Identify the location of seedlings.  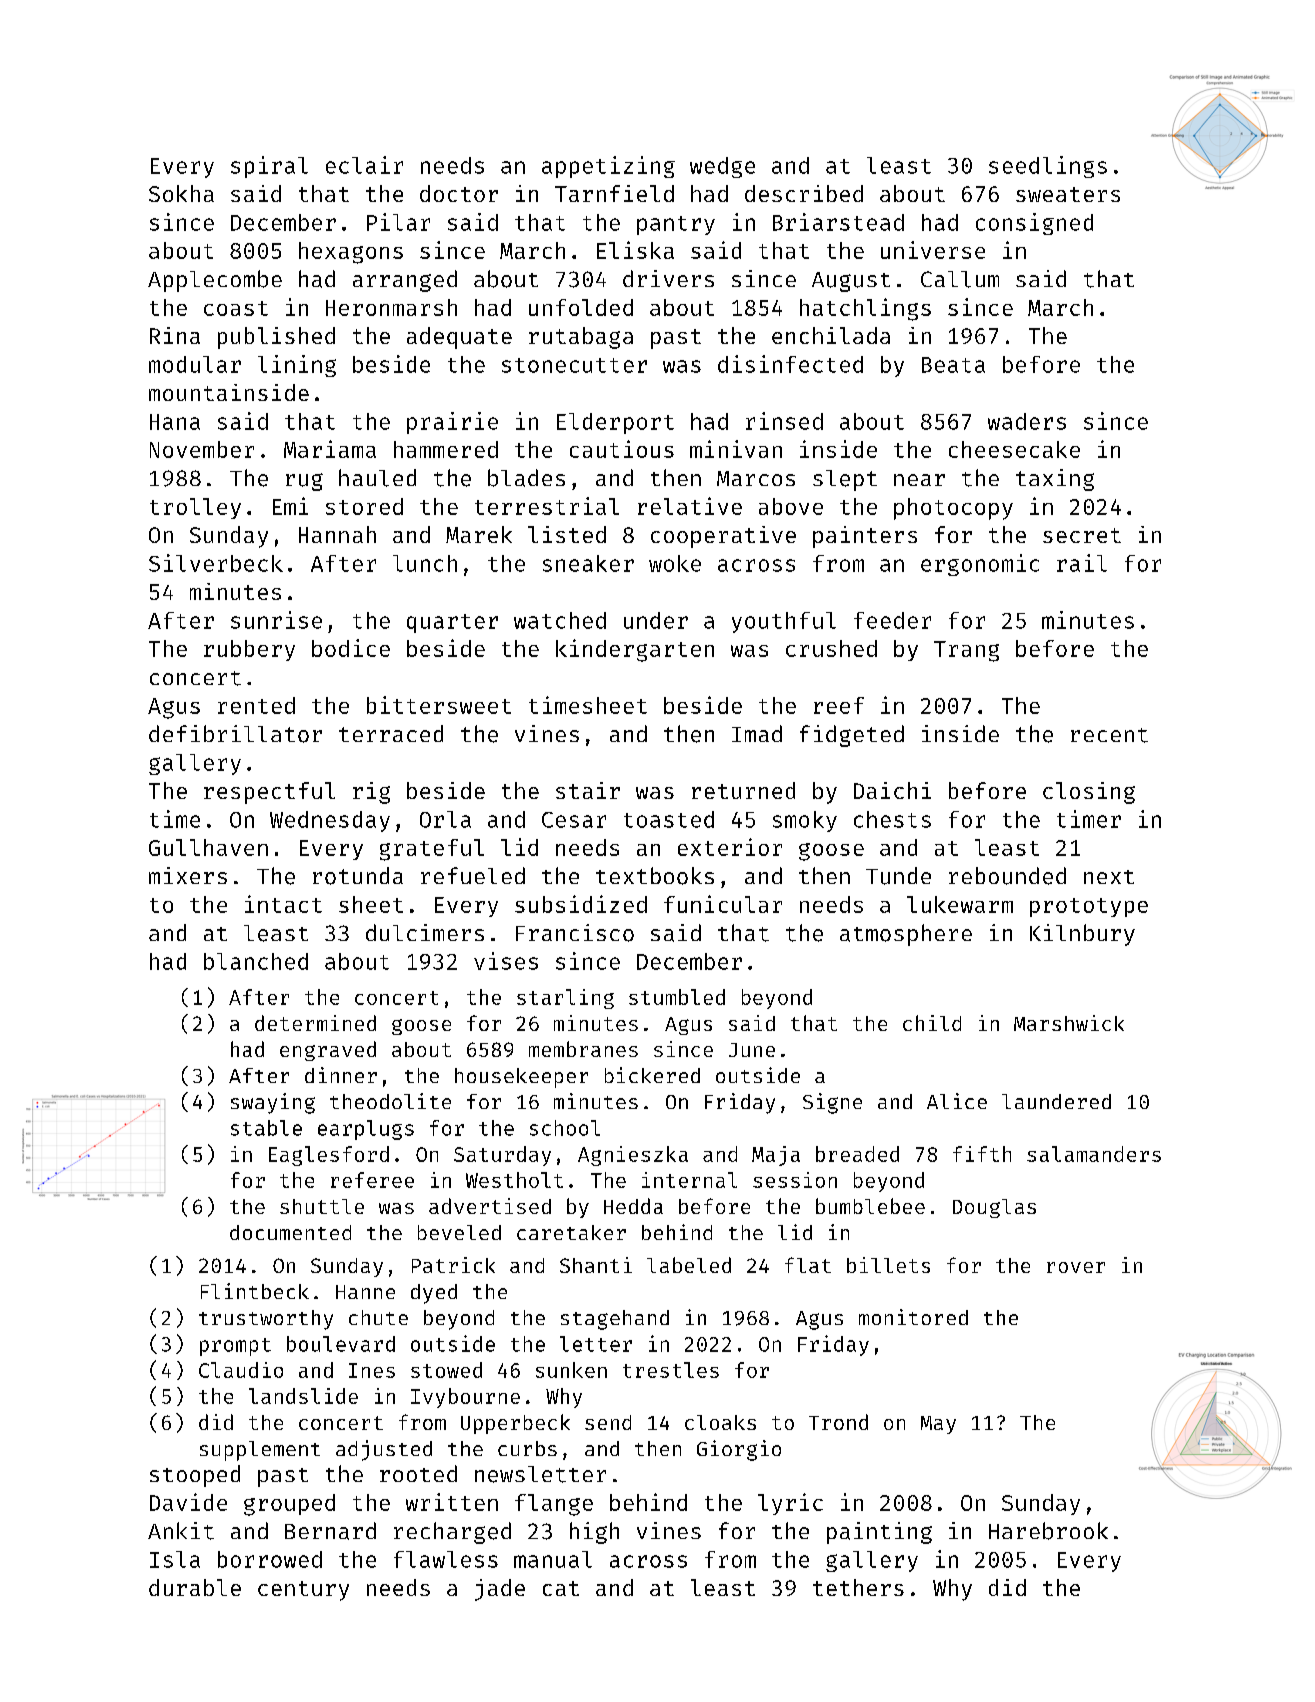
(1048, 167).
